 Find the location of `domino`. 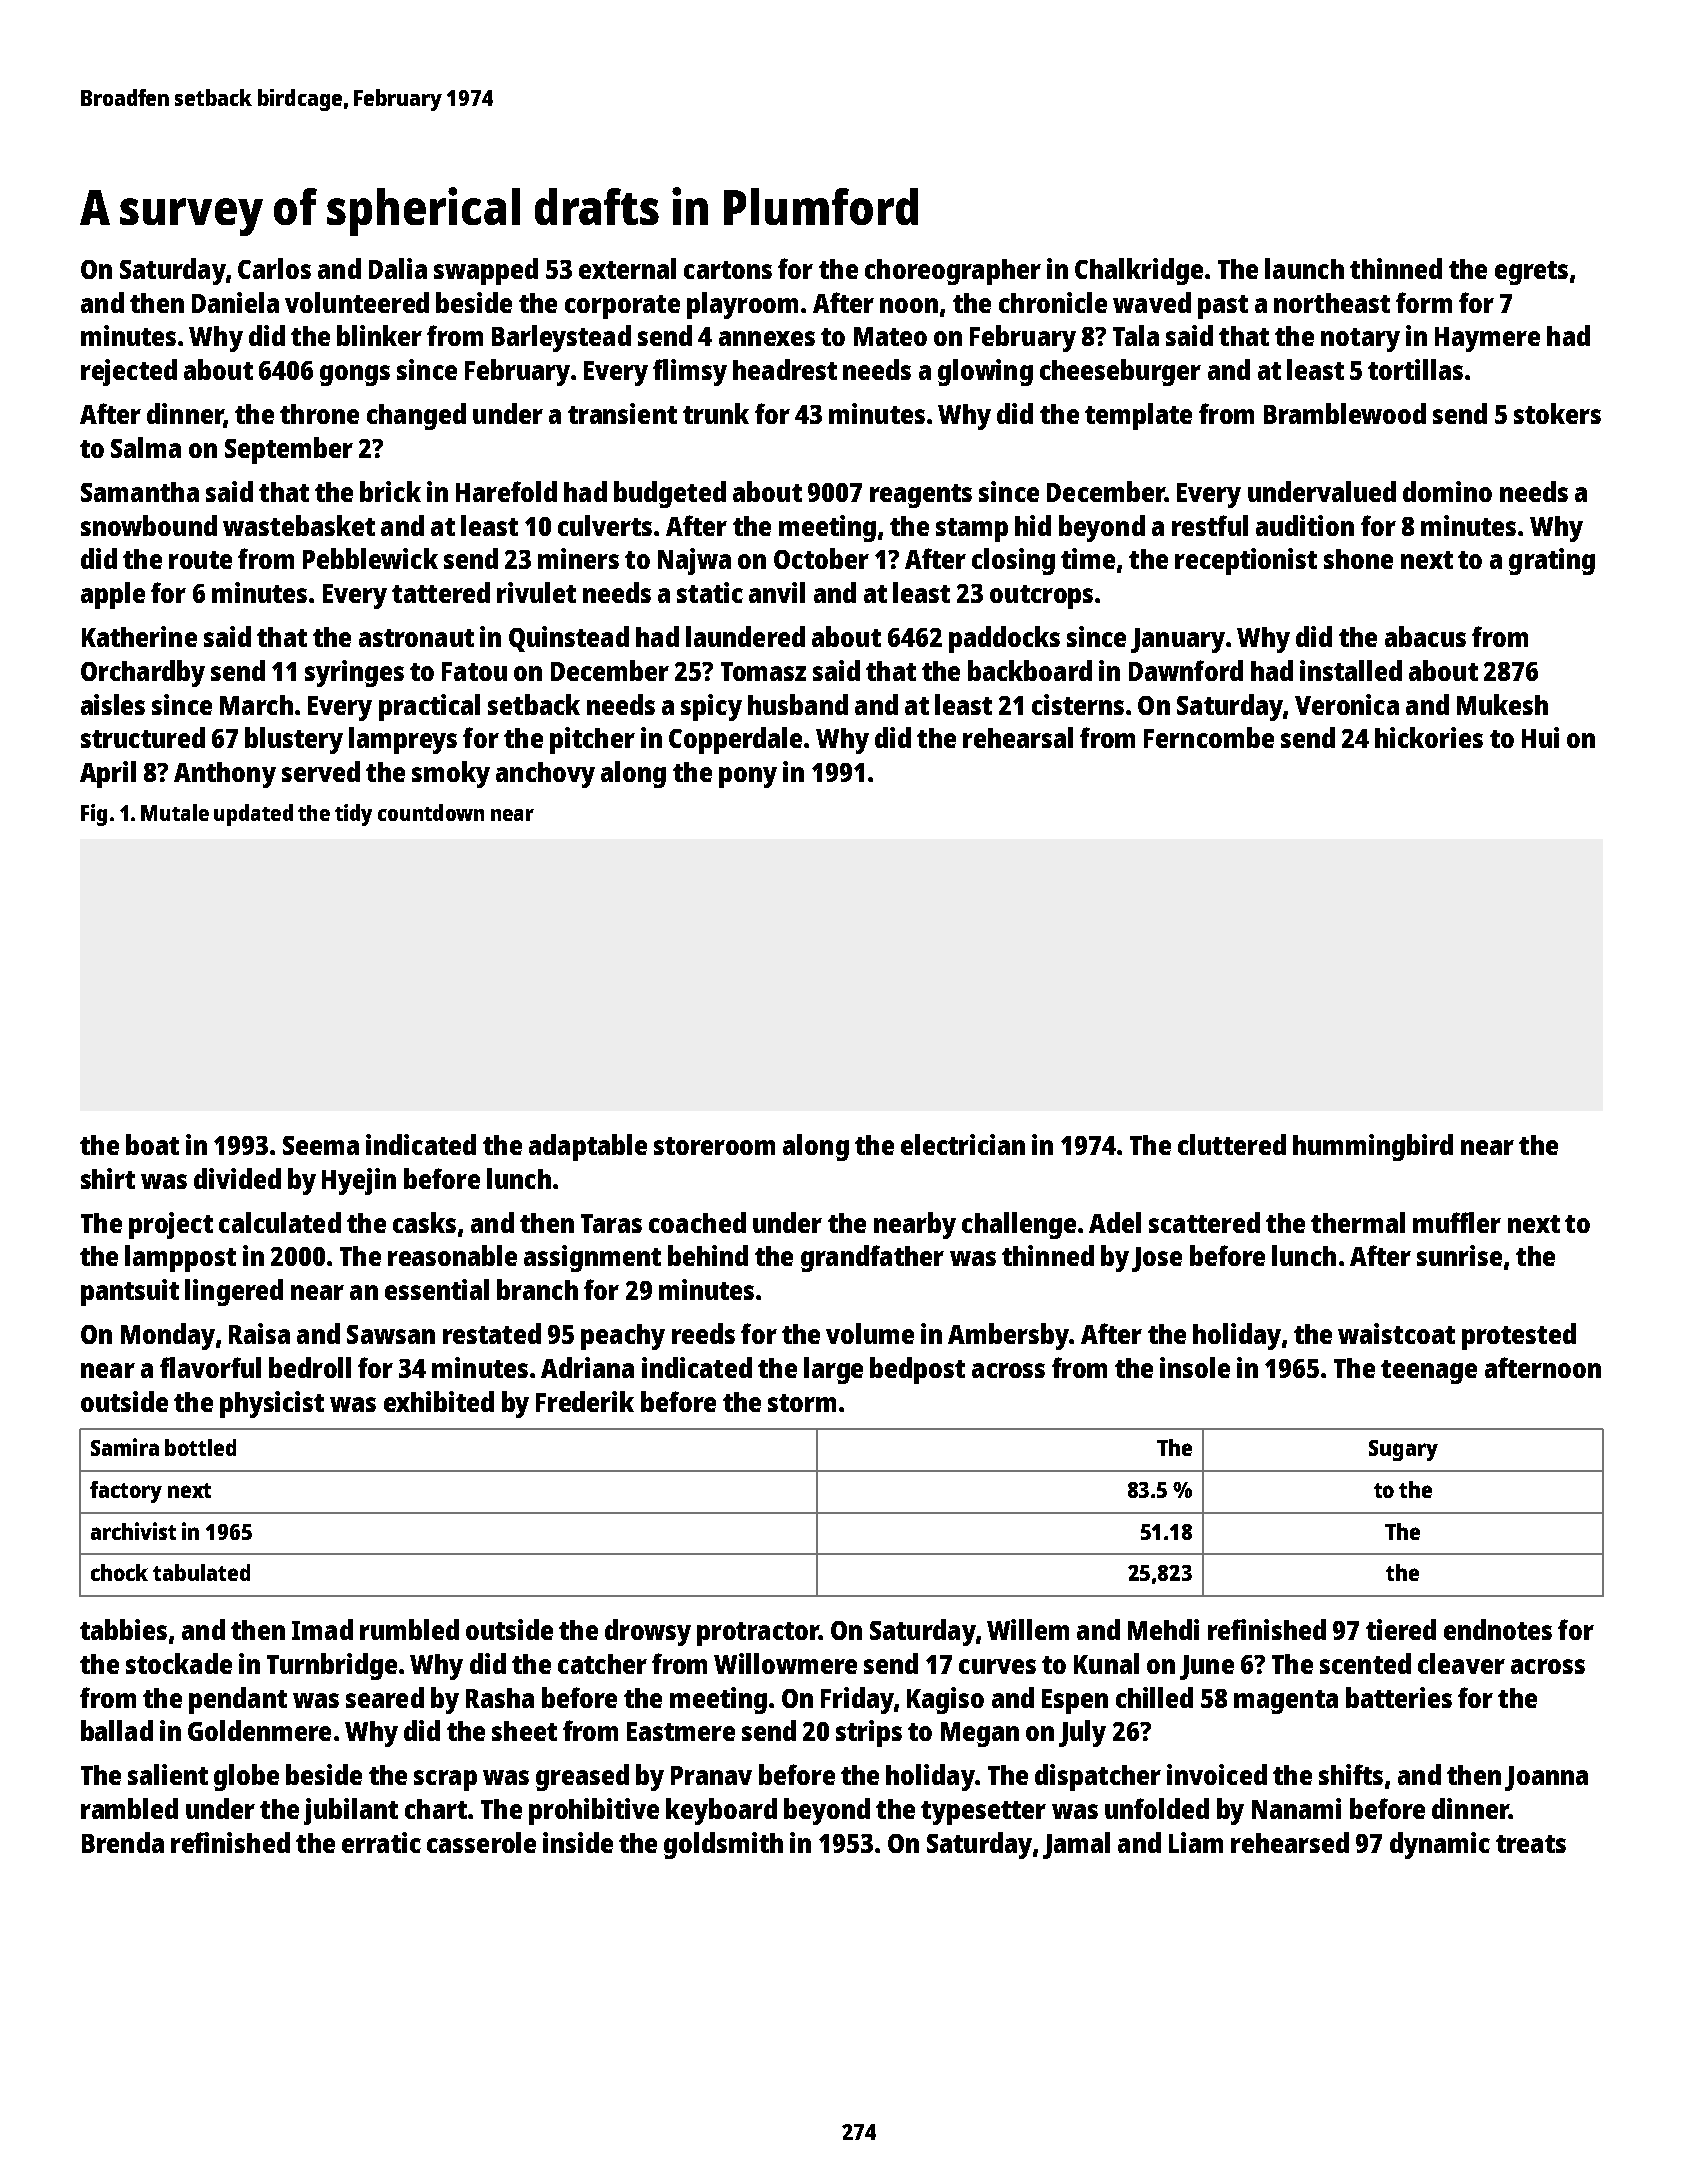

domino is located at coordinates (1447, 491).
